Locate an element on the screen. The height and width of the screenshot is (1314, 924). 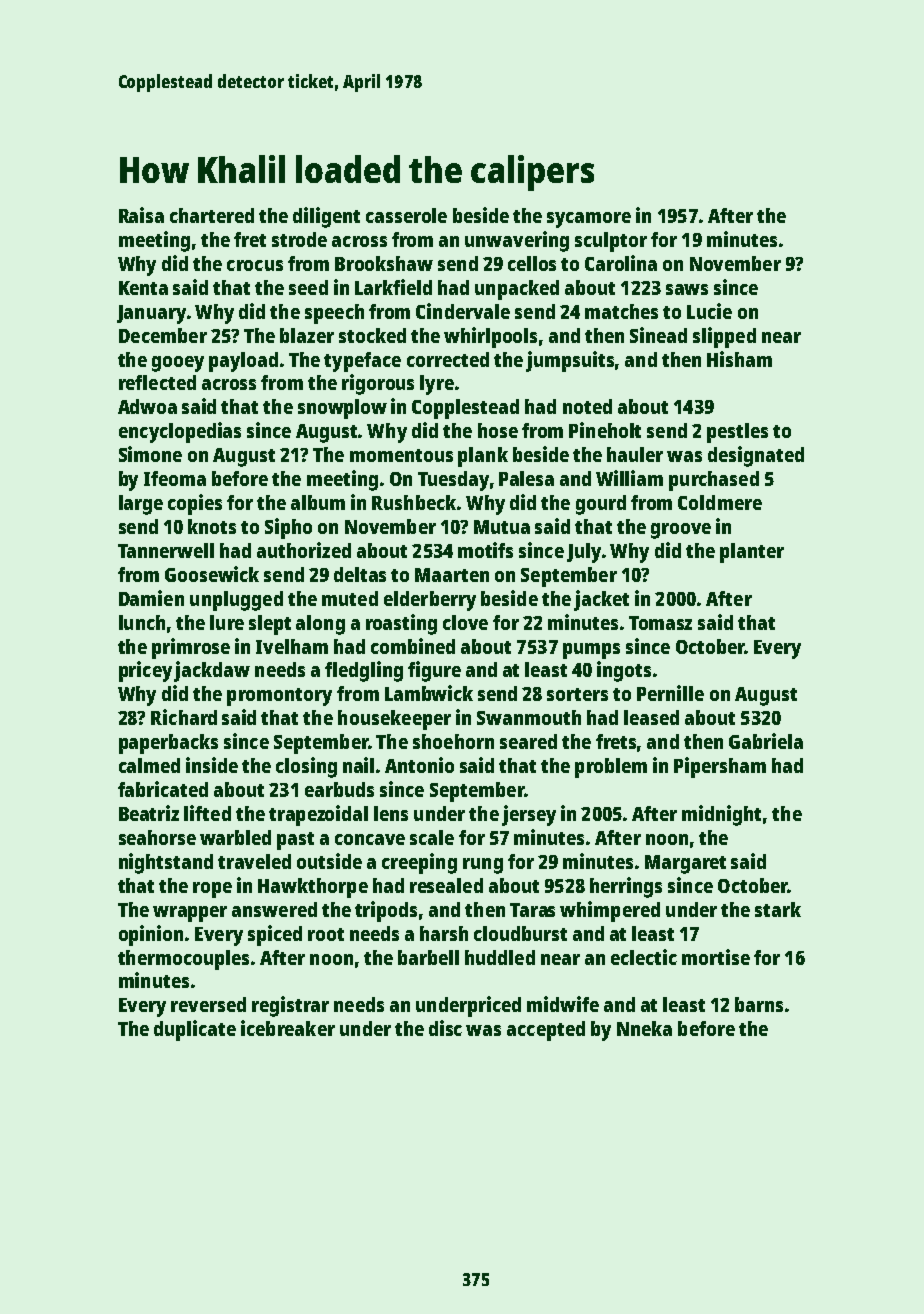
scale is located at coordinates (432, 837).
